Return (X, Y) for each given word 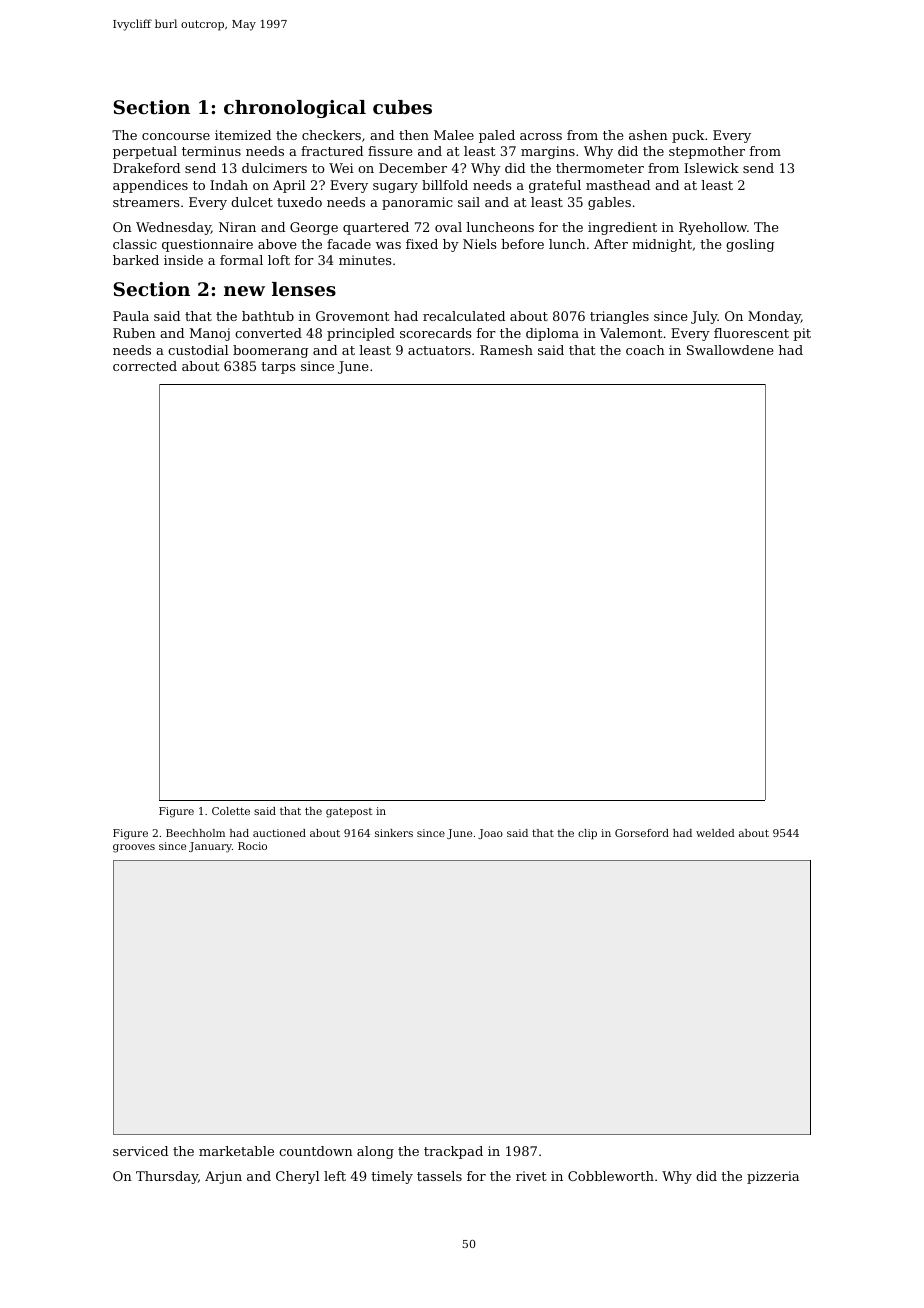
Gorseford (642, 833)
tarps (278, 368)
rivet (531, 1176)
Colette (231, 811)
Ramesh (506, 350)
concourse (176, 136)
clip (587, 834)
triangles (619, 317)
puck (688, 136)
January (210, 847)
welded (715, 833)
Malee (454, 135)
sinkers (394, 833)
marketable (236, 1151)
